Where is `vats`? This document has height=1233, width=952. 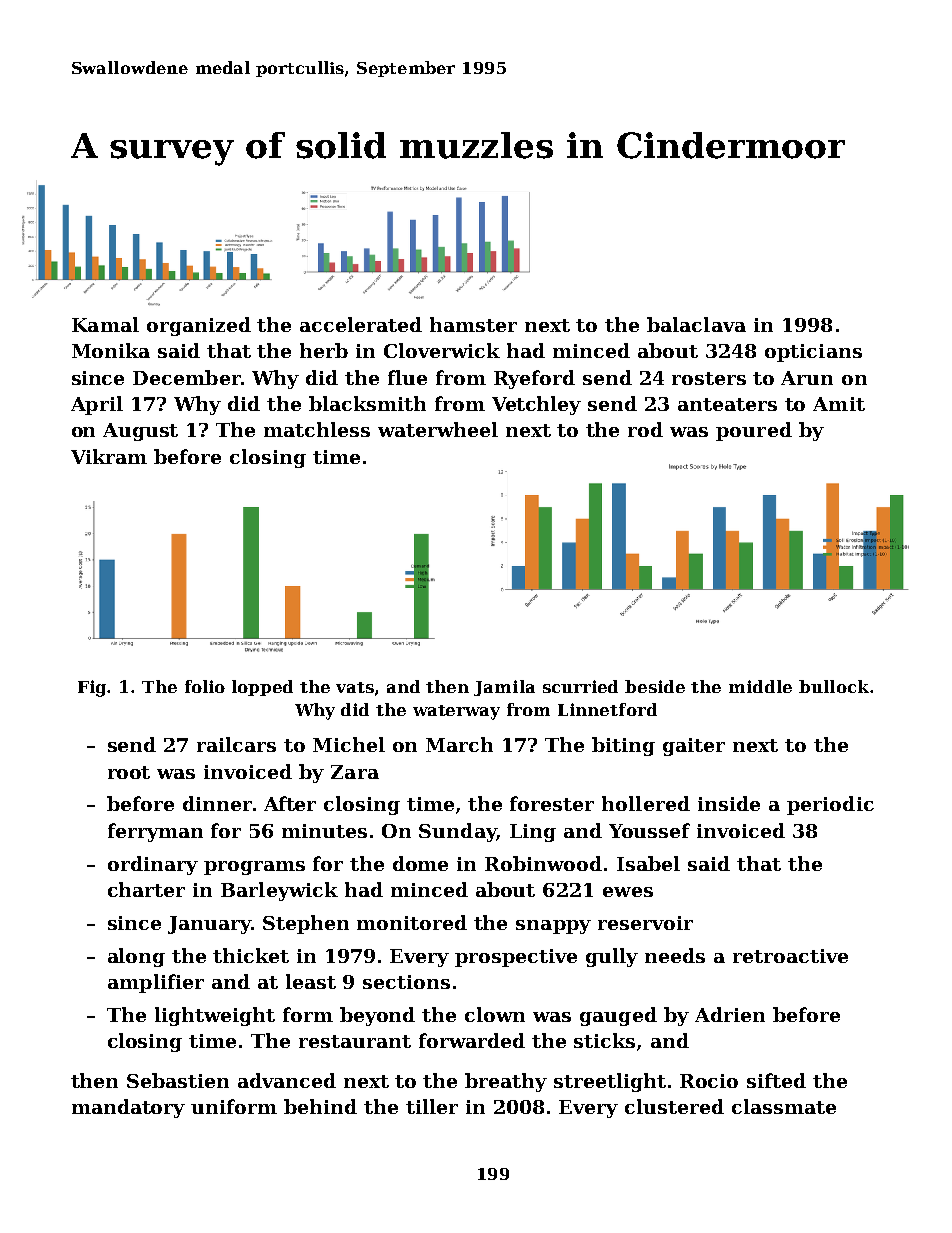
vats is located at coordinates (355, 687).
